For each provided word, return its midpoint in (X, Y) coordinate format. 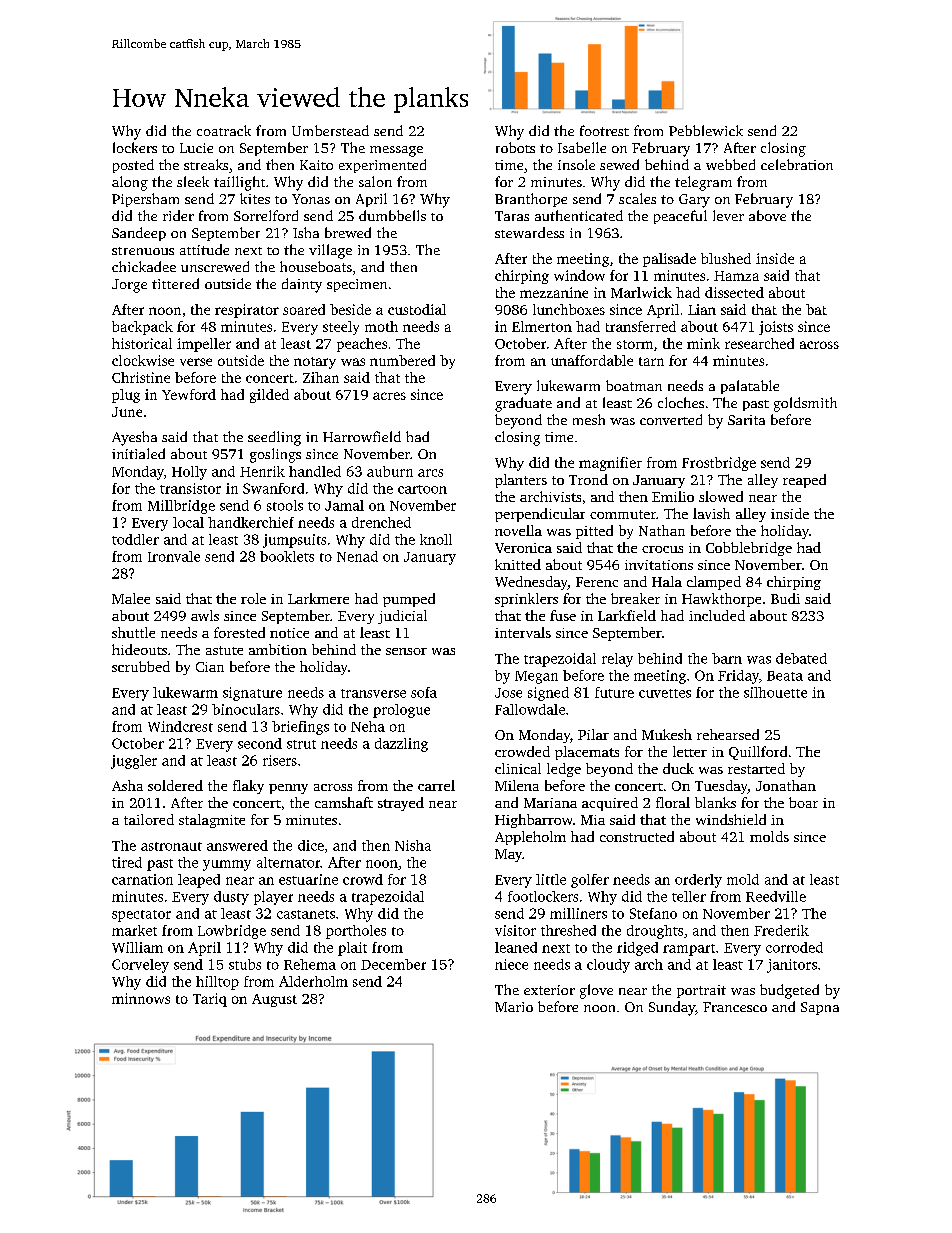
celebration (797, 164)
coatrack (224, 130)
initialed (138, 453)
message (396, 151)
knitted (518, 564)
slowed (721, 496)
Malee (131, 598)
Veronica (523, 548)
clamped (714, 583)
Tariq (210, 1000)
